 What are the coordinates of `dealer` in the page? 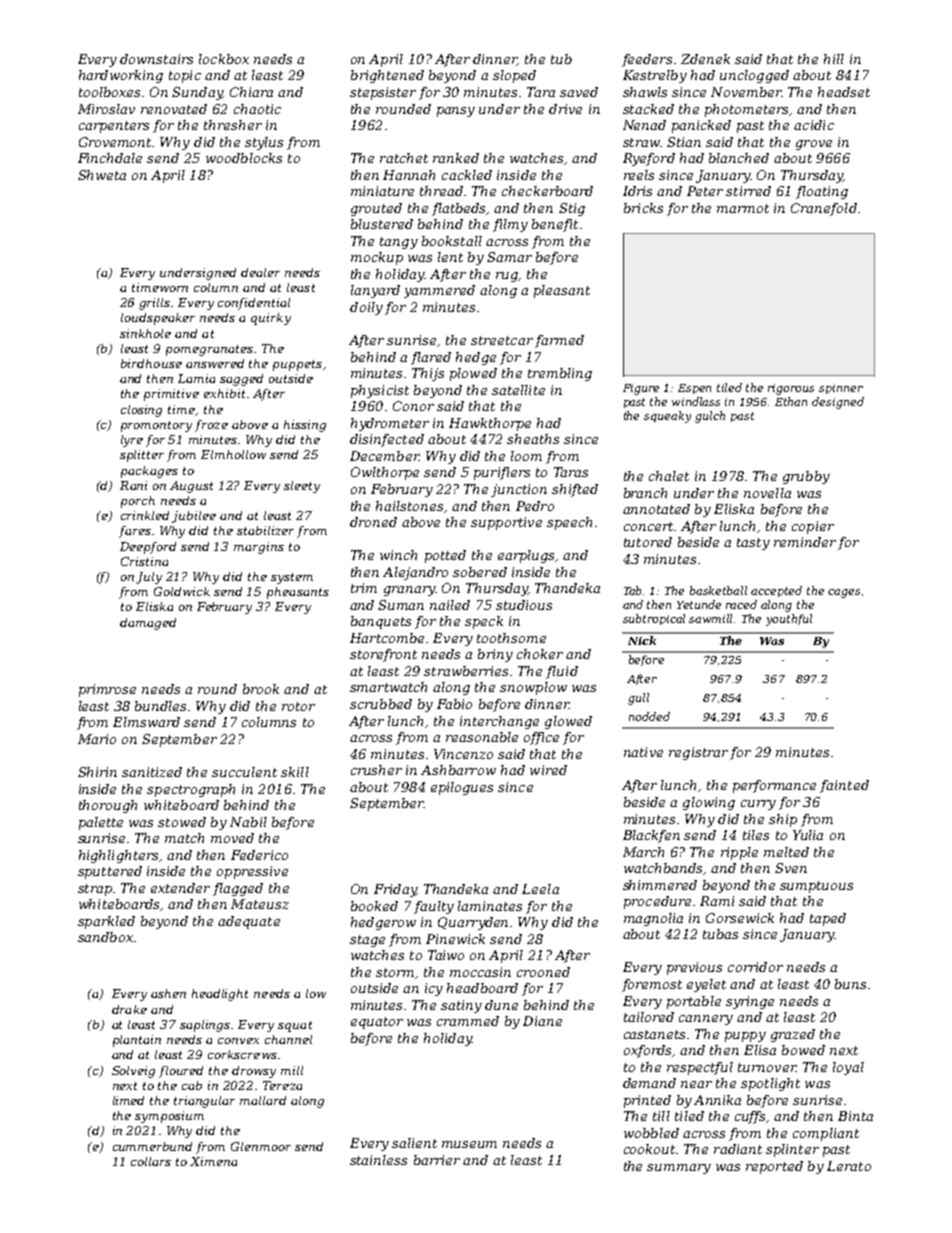 It's located at (260, 272).
